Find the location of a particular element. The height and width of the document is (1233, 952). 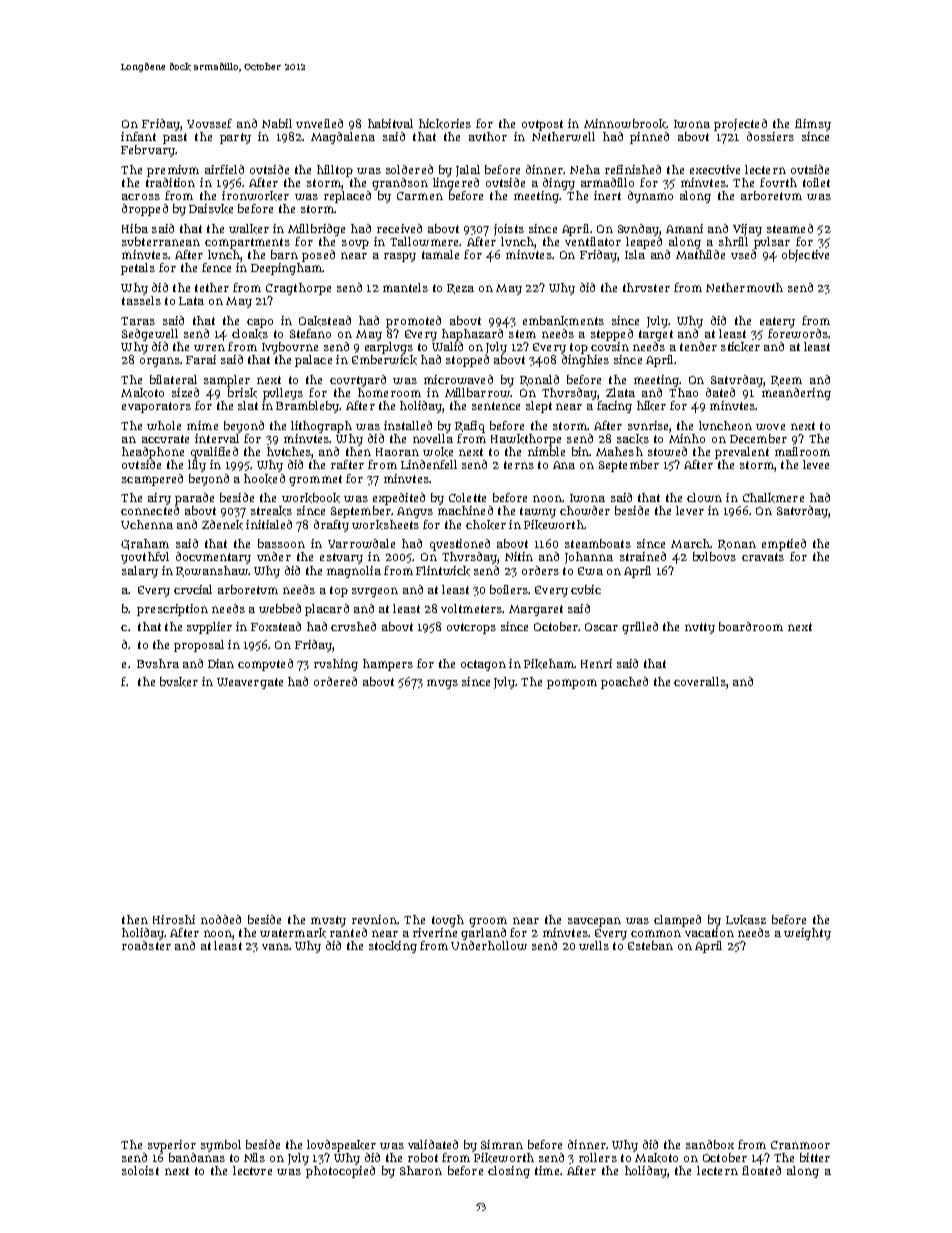

Nabil is located at coordinates (277, 123).
